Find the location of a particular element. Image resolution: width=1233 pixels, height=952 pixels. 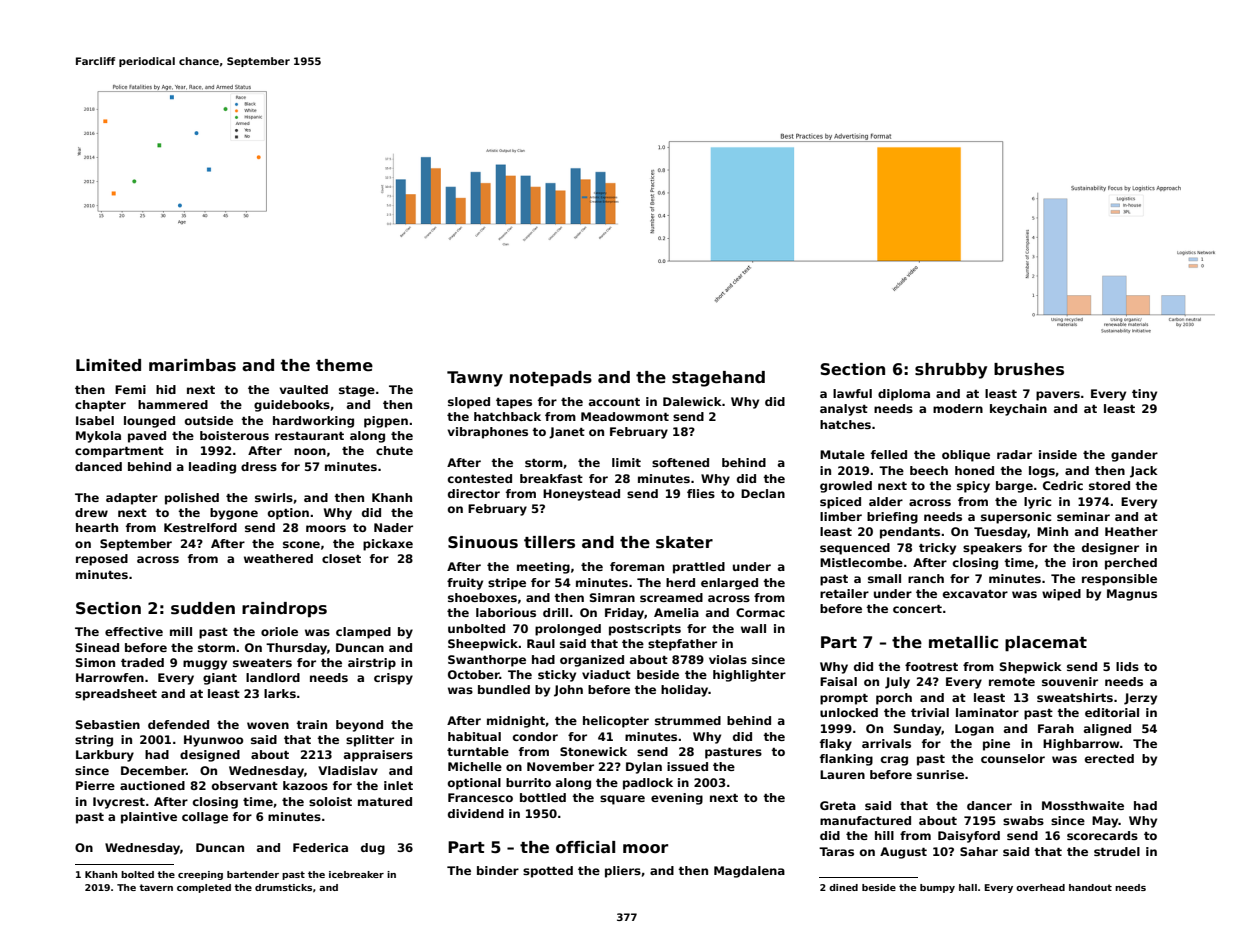

Vladislav is located at coordinates (348, 770).
